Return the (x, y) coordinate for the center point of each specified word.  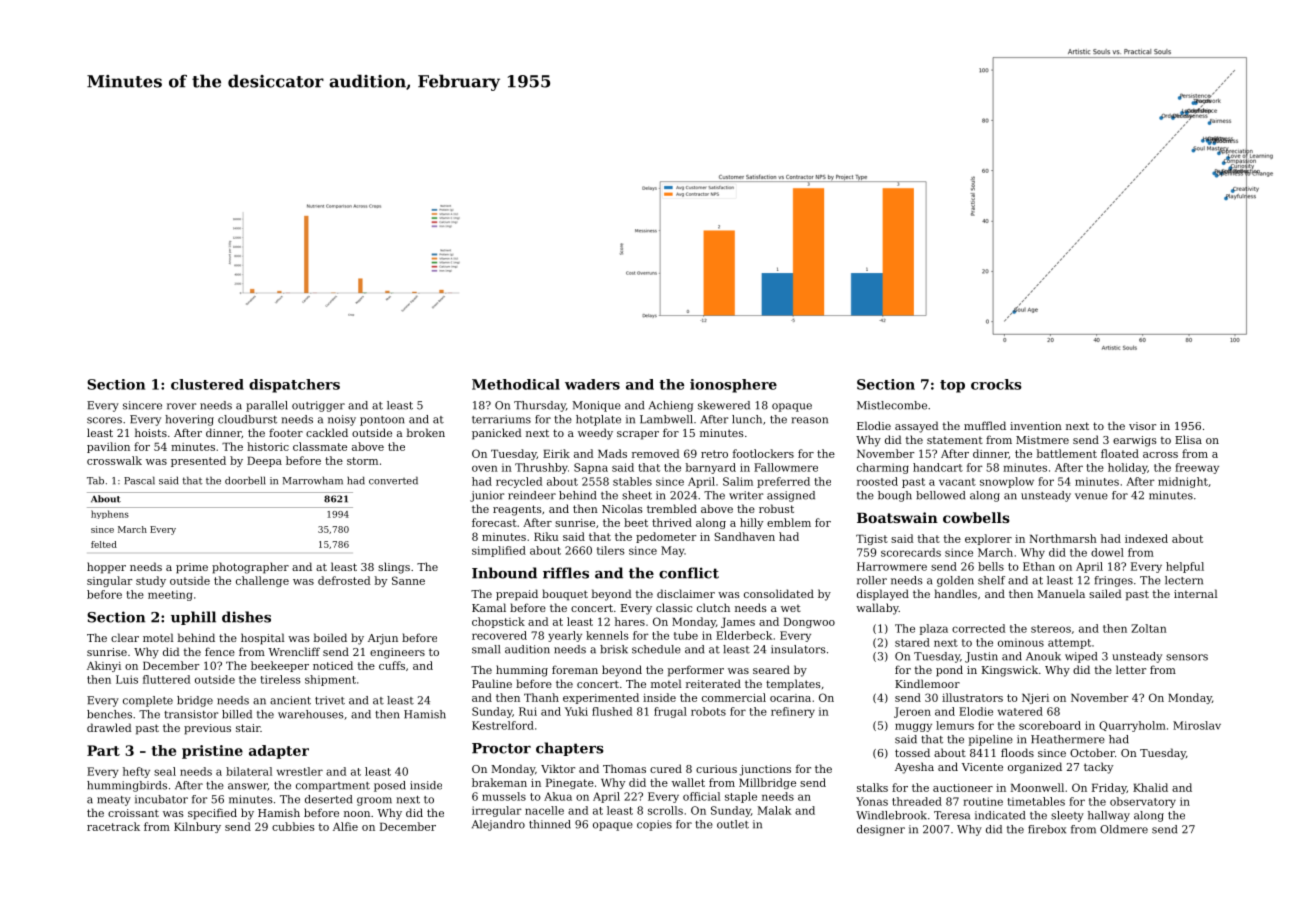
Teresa (952, 815)
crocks (996, 384)
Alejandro (498, 825)
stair (248, 728)
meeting (170, 595)
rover (181, 406)
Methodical (516, 384)
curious (716, 769)
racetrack (113, 826)
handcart (938, 467)
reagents (517, 510)
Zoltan (1149, 628)
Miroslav (1197, 725)
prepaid (517, 595)
